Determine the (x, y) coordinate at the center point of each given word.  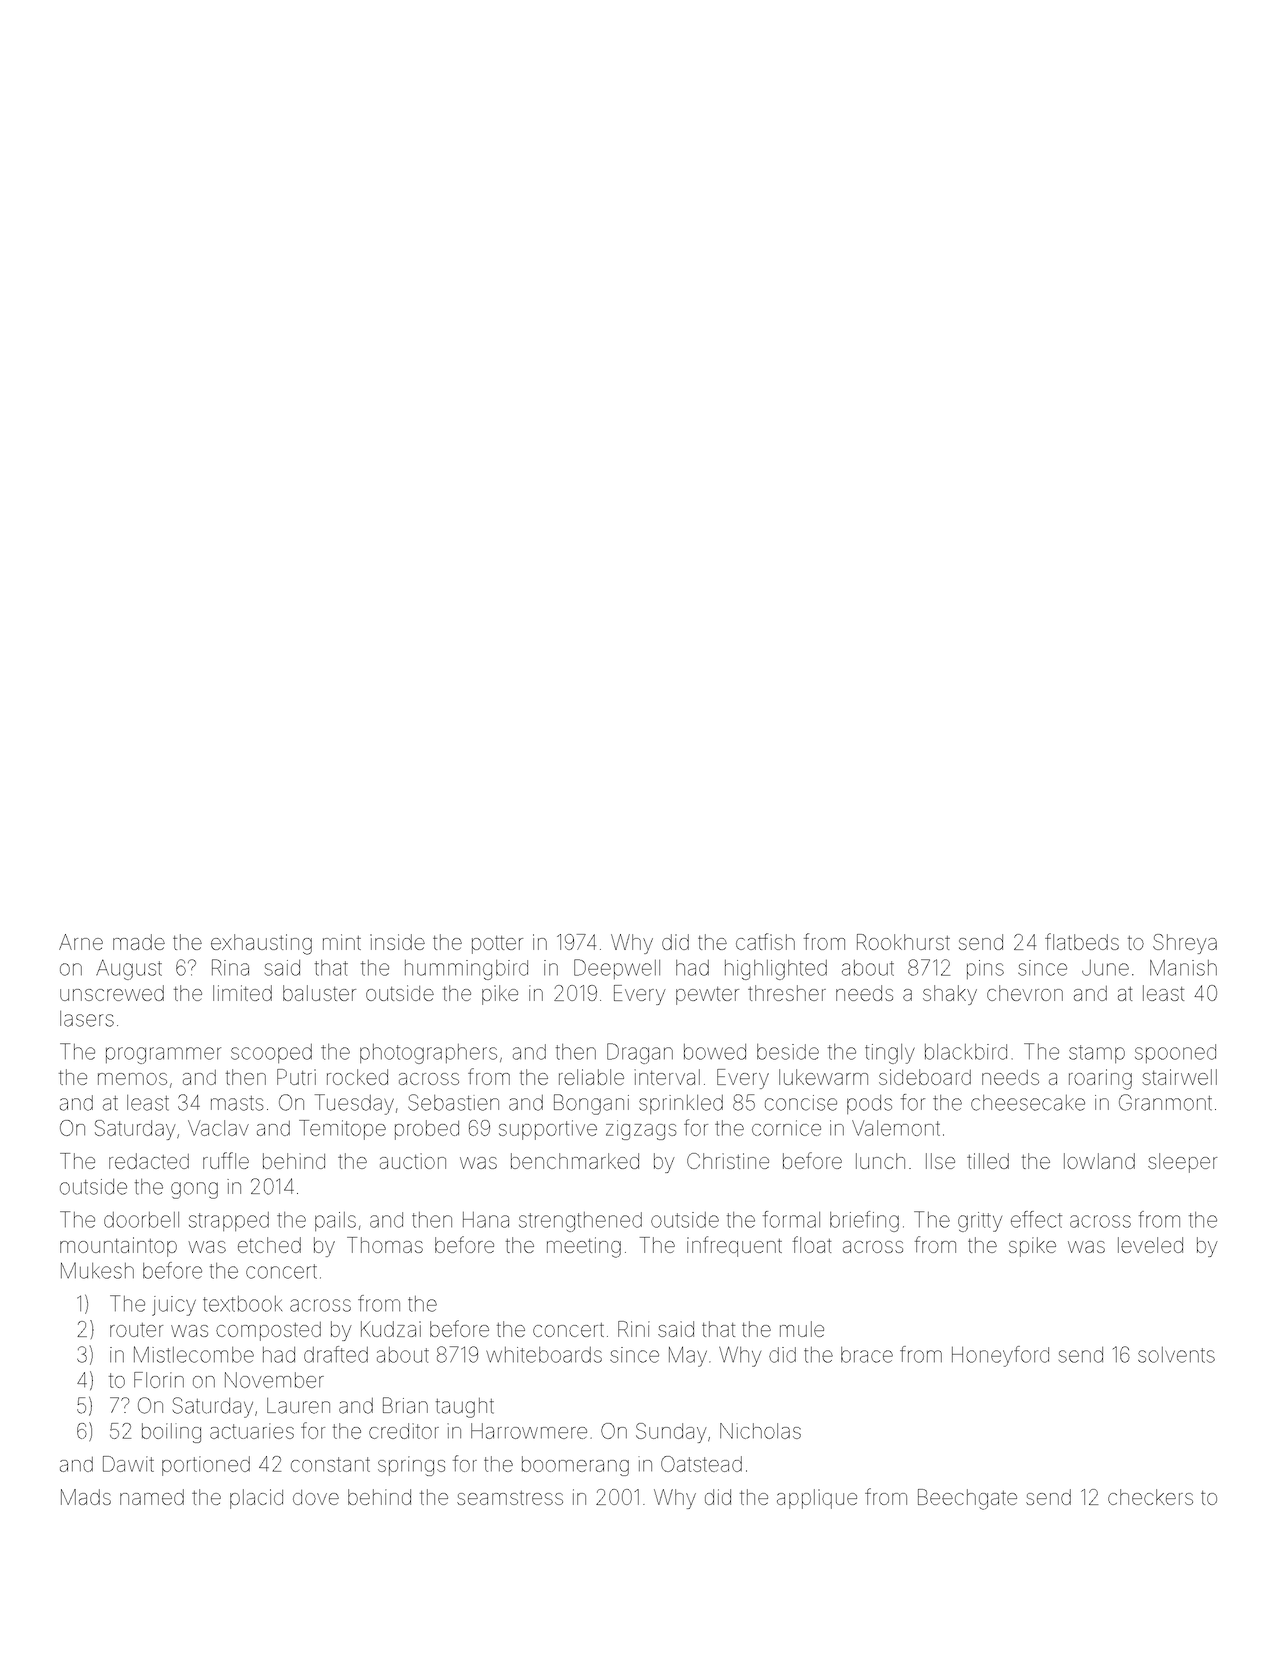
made (139, 942)
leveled (1150, 1245)
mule (802, 1329)
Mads (86, 1497)
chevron (1025, 993)
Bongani (591, 1104)
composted (268, 1331)
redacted (149, 1161)
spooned (1175, 1053)
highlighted (776, 970)
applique (817, 1499)
